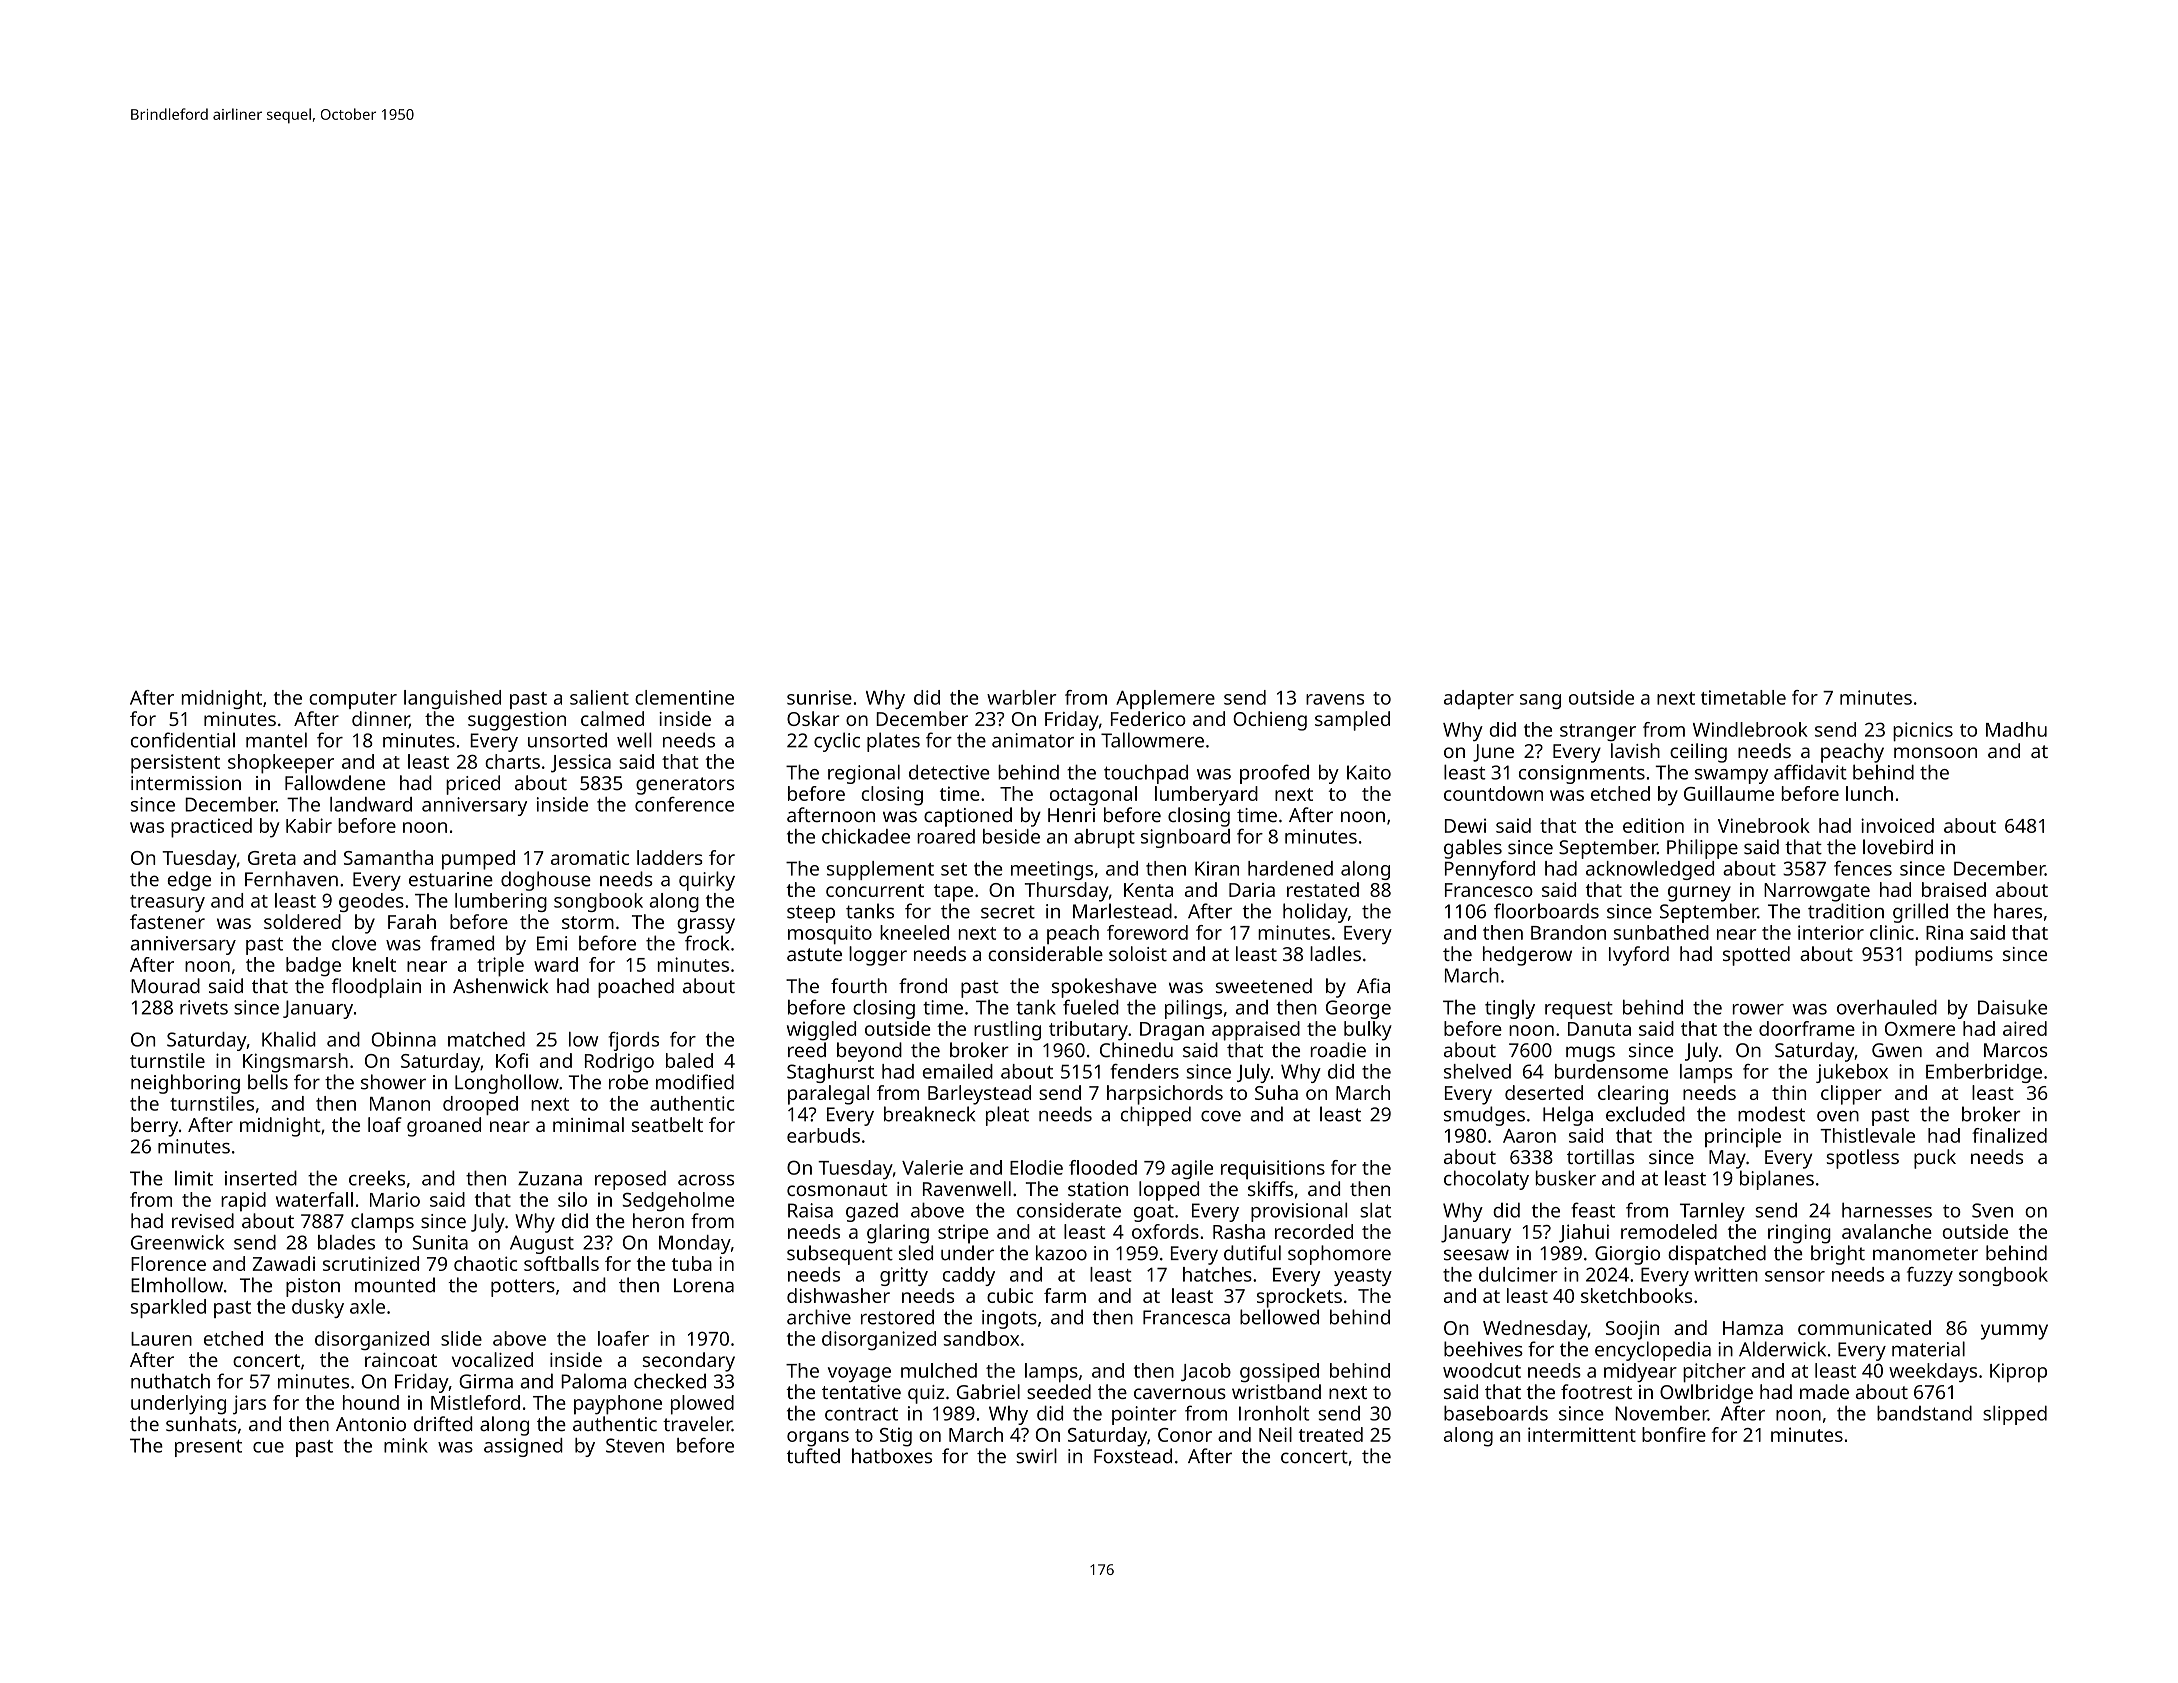 The image size is (2178, 1683). Describe the element at coordinates (167, 921) in the image. I see `fastener` at that location.
